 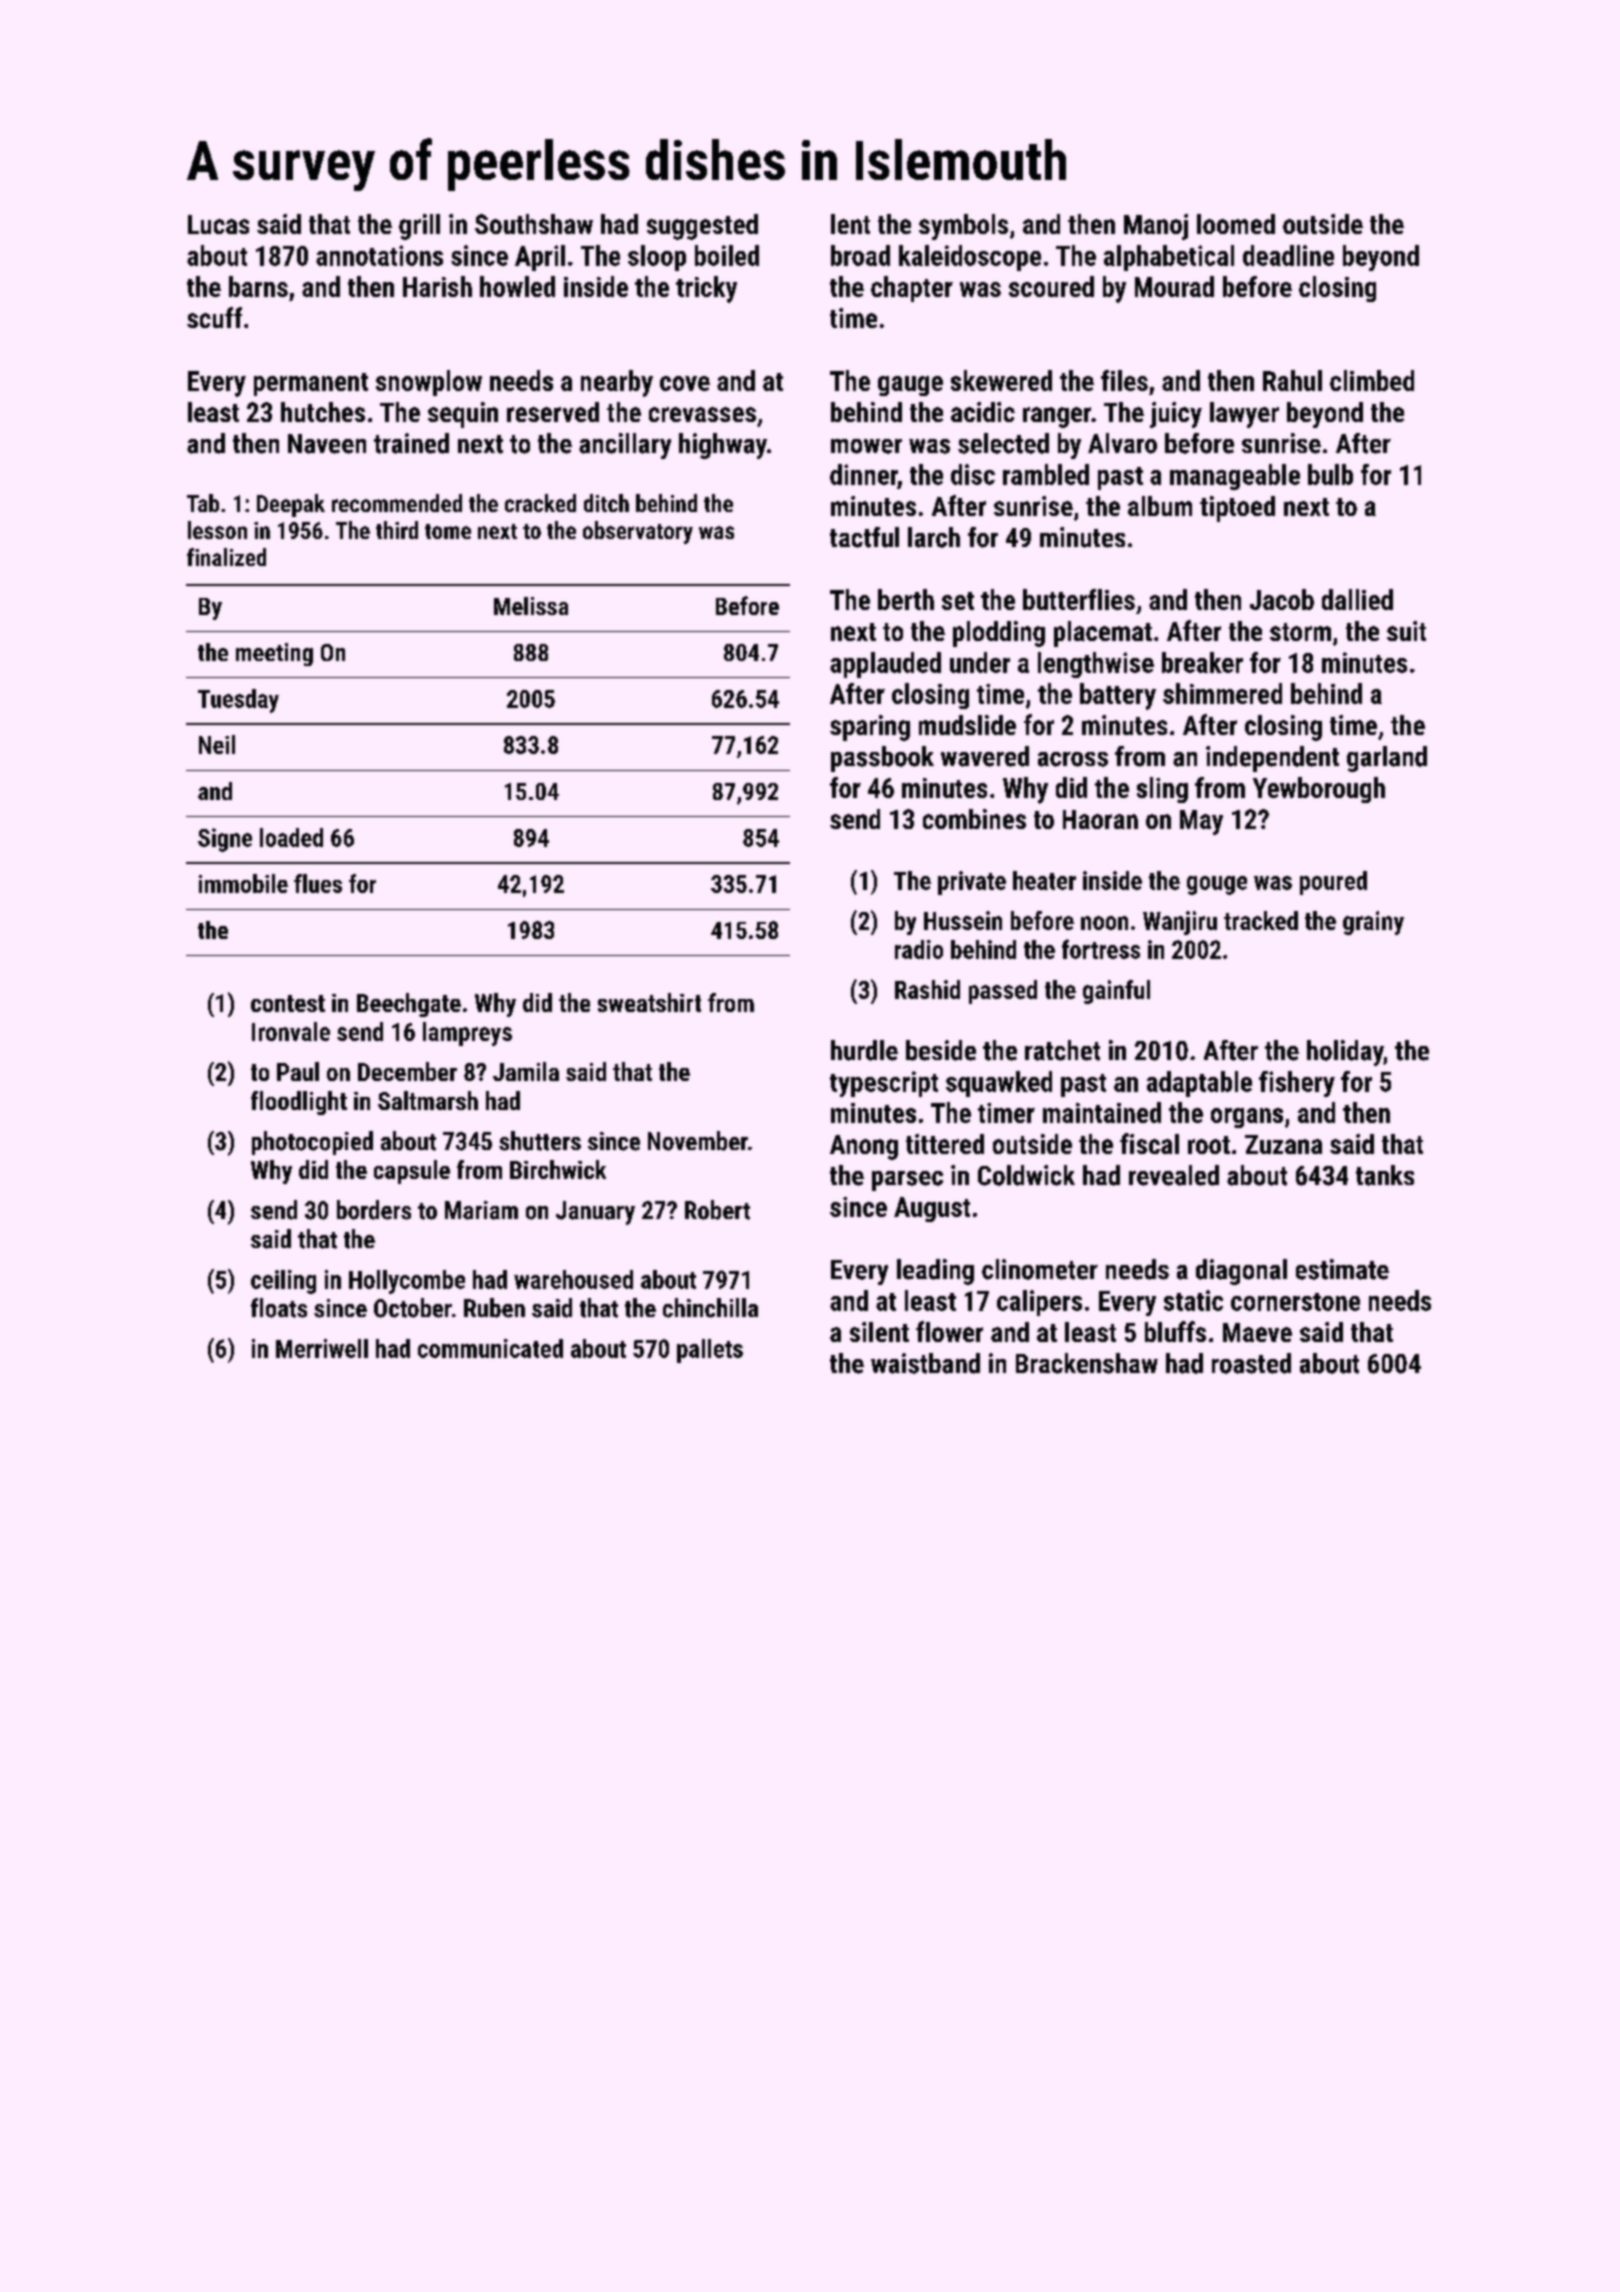 What do you see at coordinates (217, 744) in the page?
I see `Neil` at bounding box center [217, 744].
